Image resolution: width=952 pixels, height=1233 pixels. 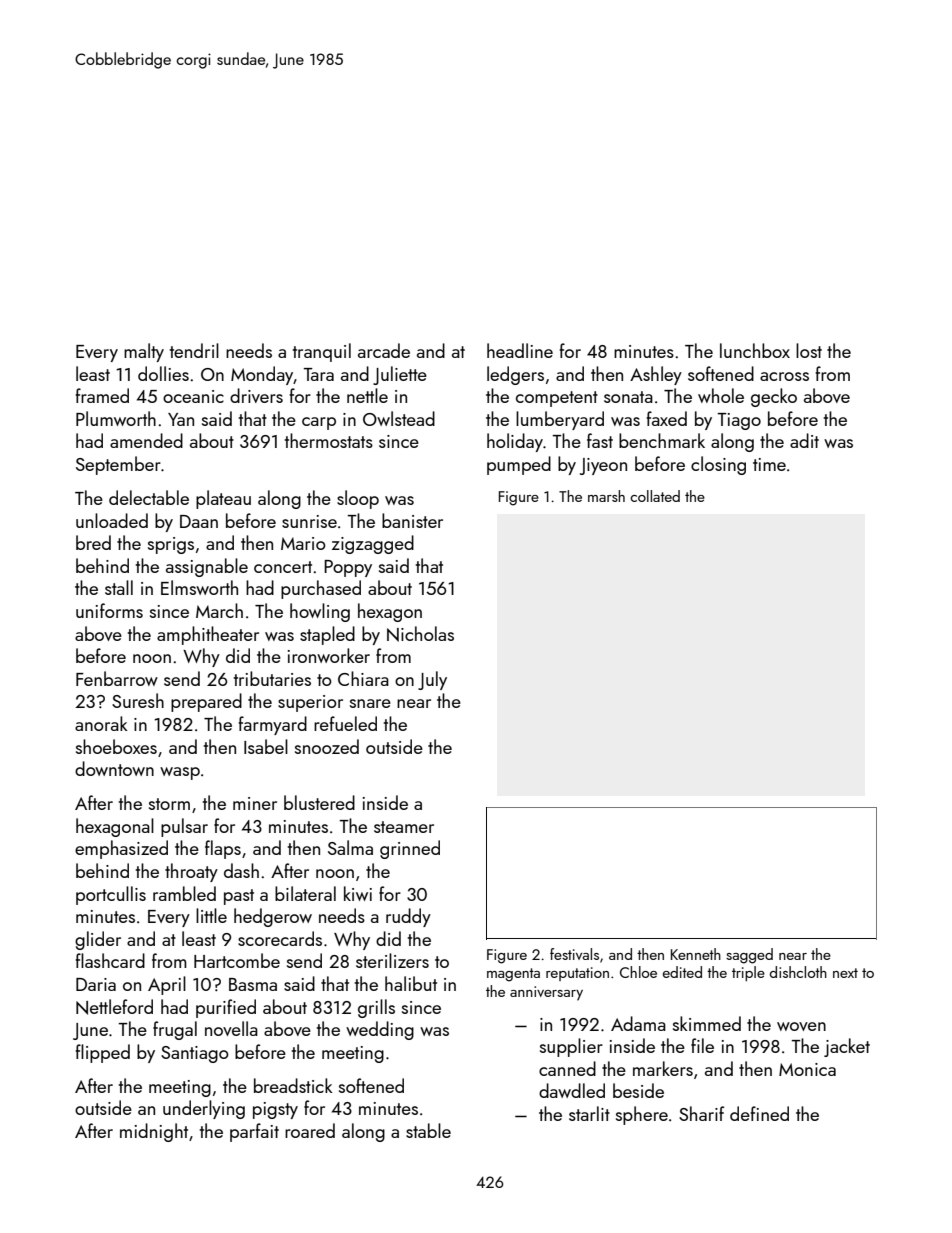 What do you see at coordinates (208, 635) in the screenshot?
I see `amphitheater` at bounding box center [208, 635].
